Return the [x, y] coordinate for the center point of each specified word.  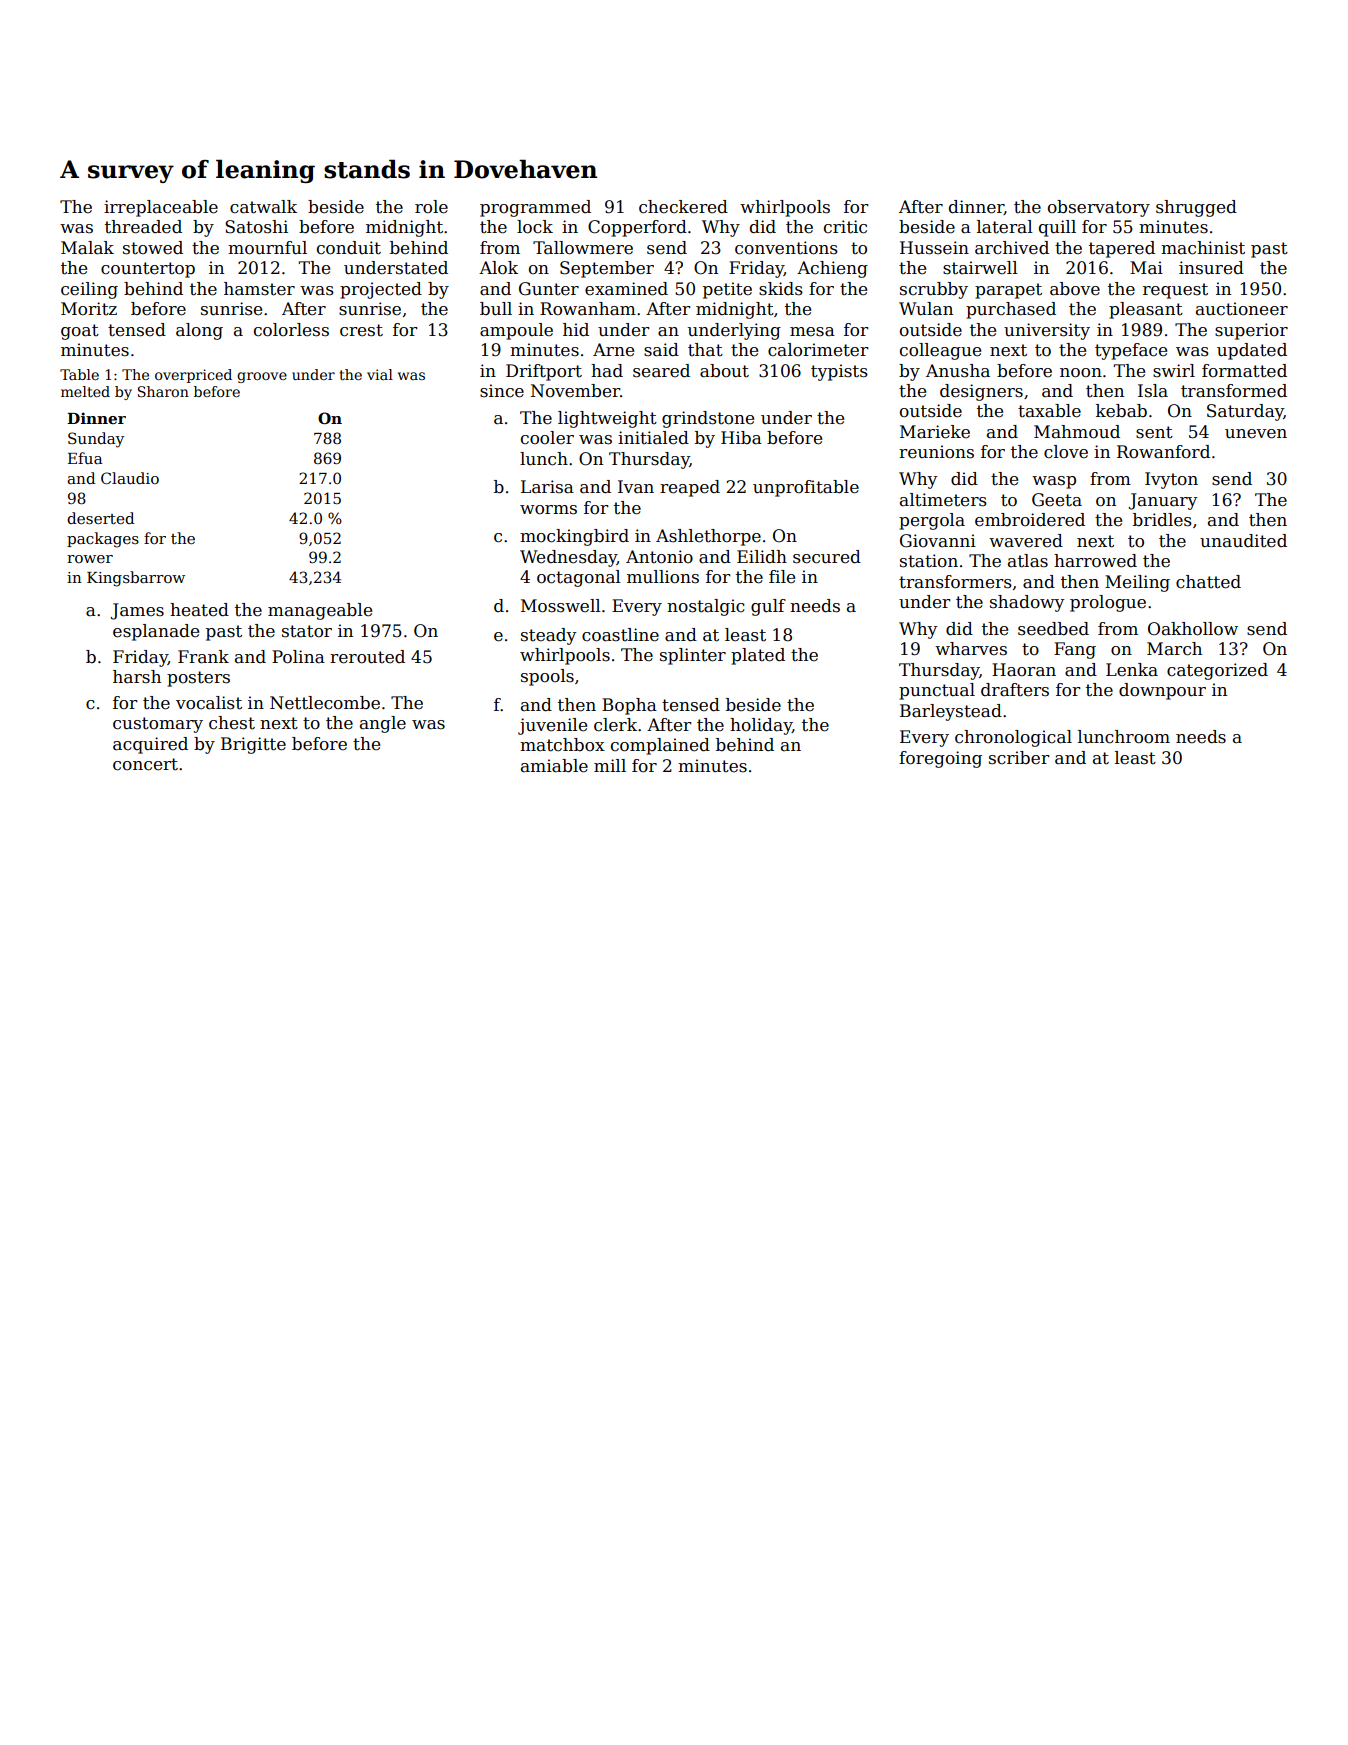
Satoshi [256, 227]
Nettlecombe [325, 703]
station [929, 561]
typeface [1131, 351]
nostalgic [706, 607]
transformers [955, 582]
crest [361, 330]
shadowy [1027, 603]
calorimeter [818, 350]
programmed [535, 208]
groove [262, 377]
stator [307, 631]
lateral [1005, 227]
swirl [1174, 371]
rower [90, 559]
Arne [613, 350]
